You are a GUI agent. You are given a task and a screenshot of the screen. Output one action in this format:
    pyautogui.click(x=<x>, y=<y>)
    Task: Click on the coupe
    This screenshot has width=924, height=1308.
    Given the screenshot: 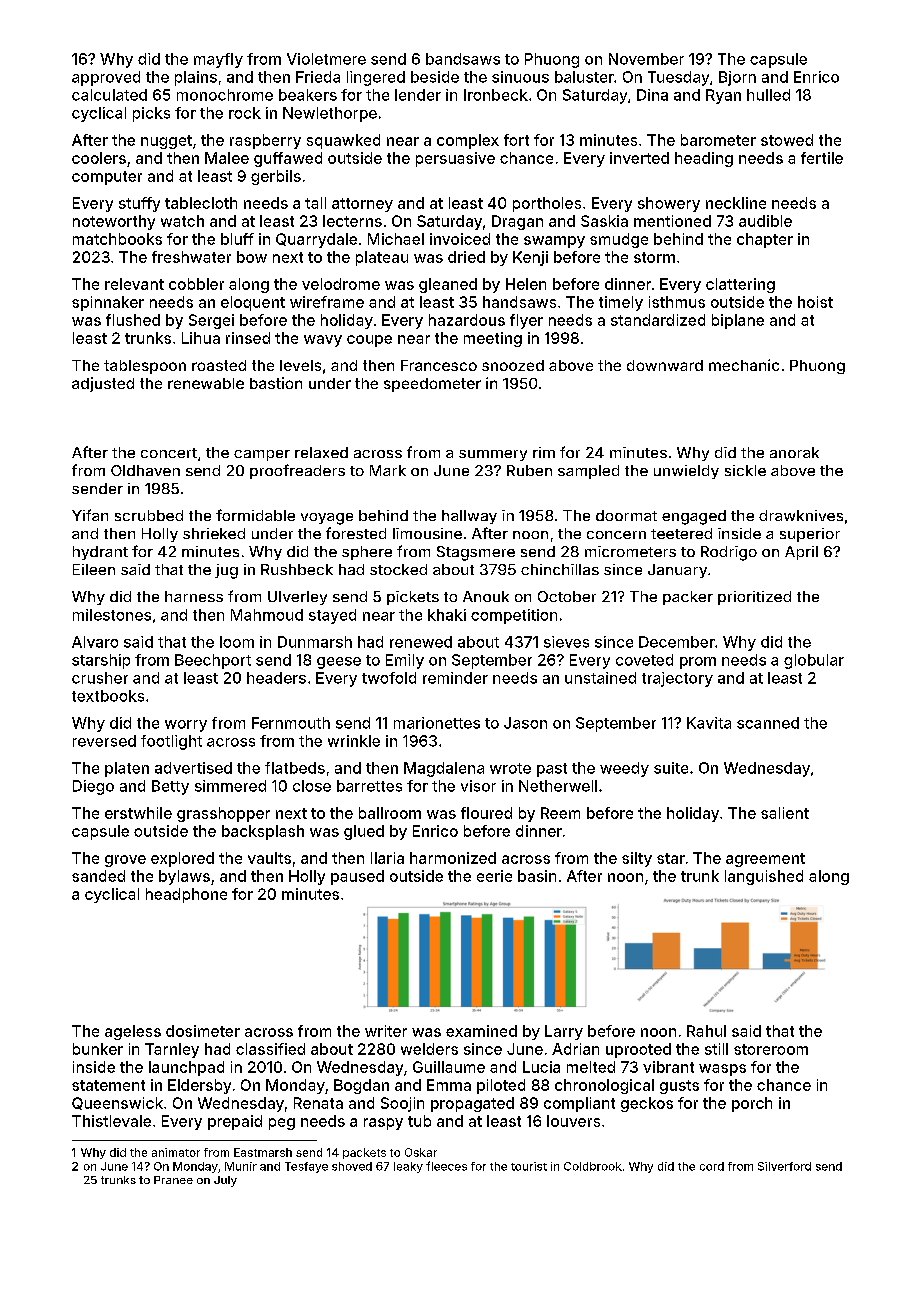 What is the action you would take?
    pyautogui.click(x=369, y=341)
